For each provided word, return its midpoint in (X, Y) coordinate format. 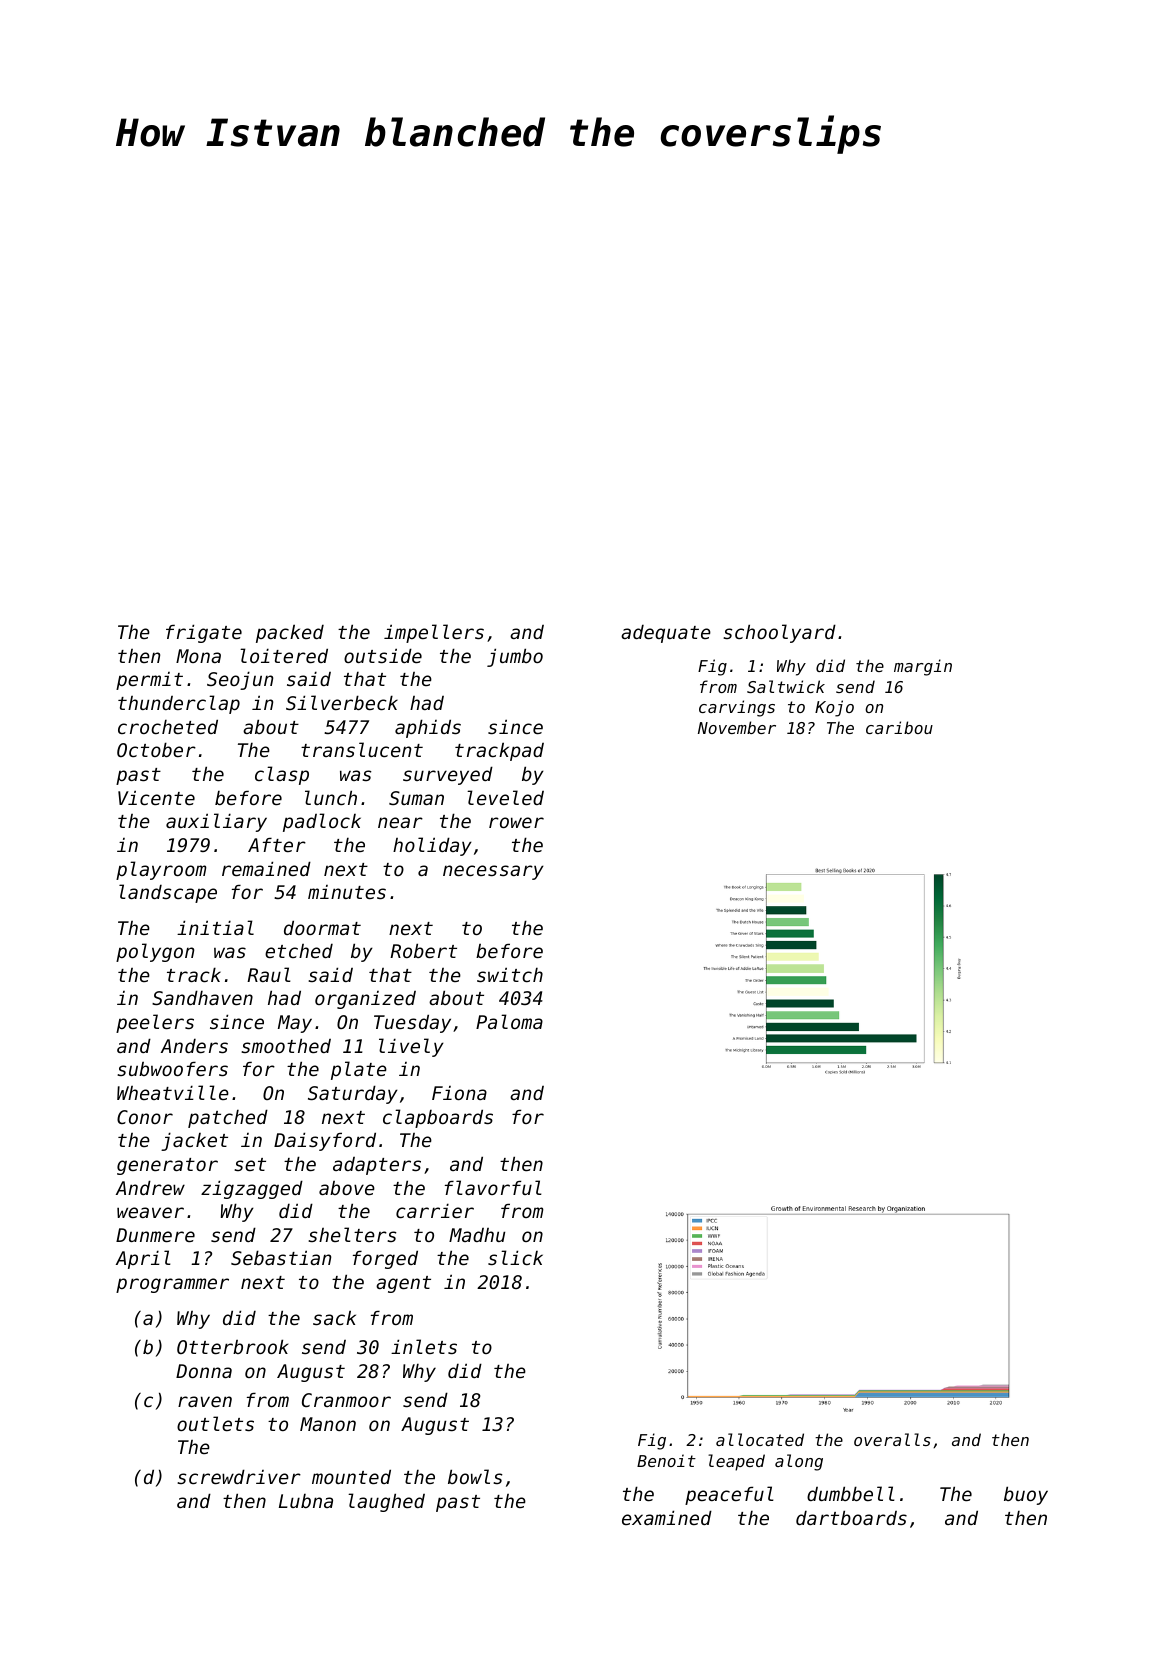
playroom (161, 870)
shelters (352, 1234)
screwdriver (239, 1476)
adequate (666, 634)
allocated (760, 1439)
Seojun (240, 680)
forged (385, 1259)
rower (516, 822)
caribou (899, 727)
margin (923, 667)
